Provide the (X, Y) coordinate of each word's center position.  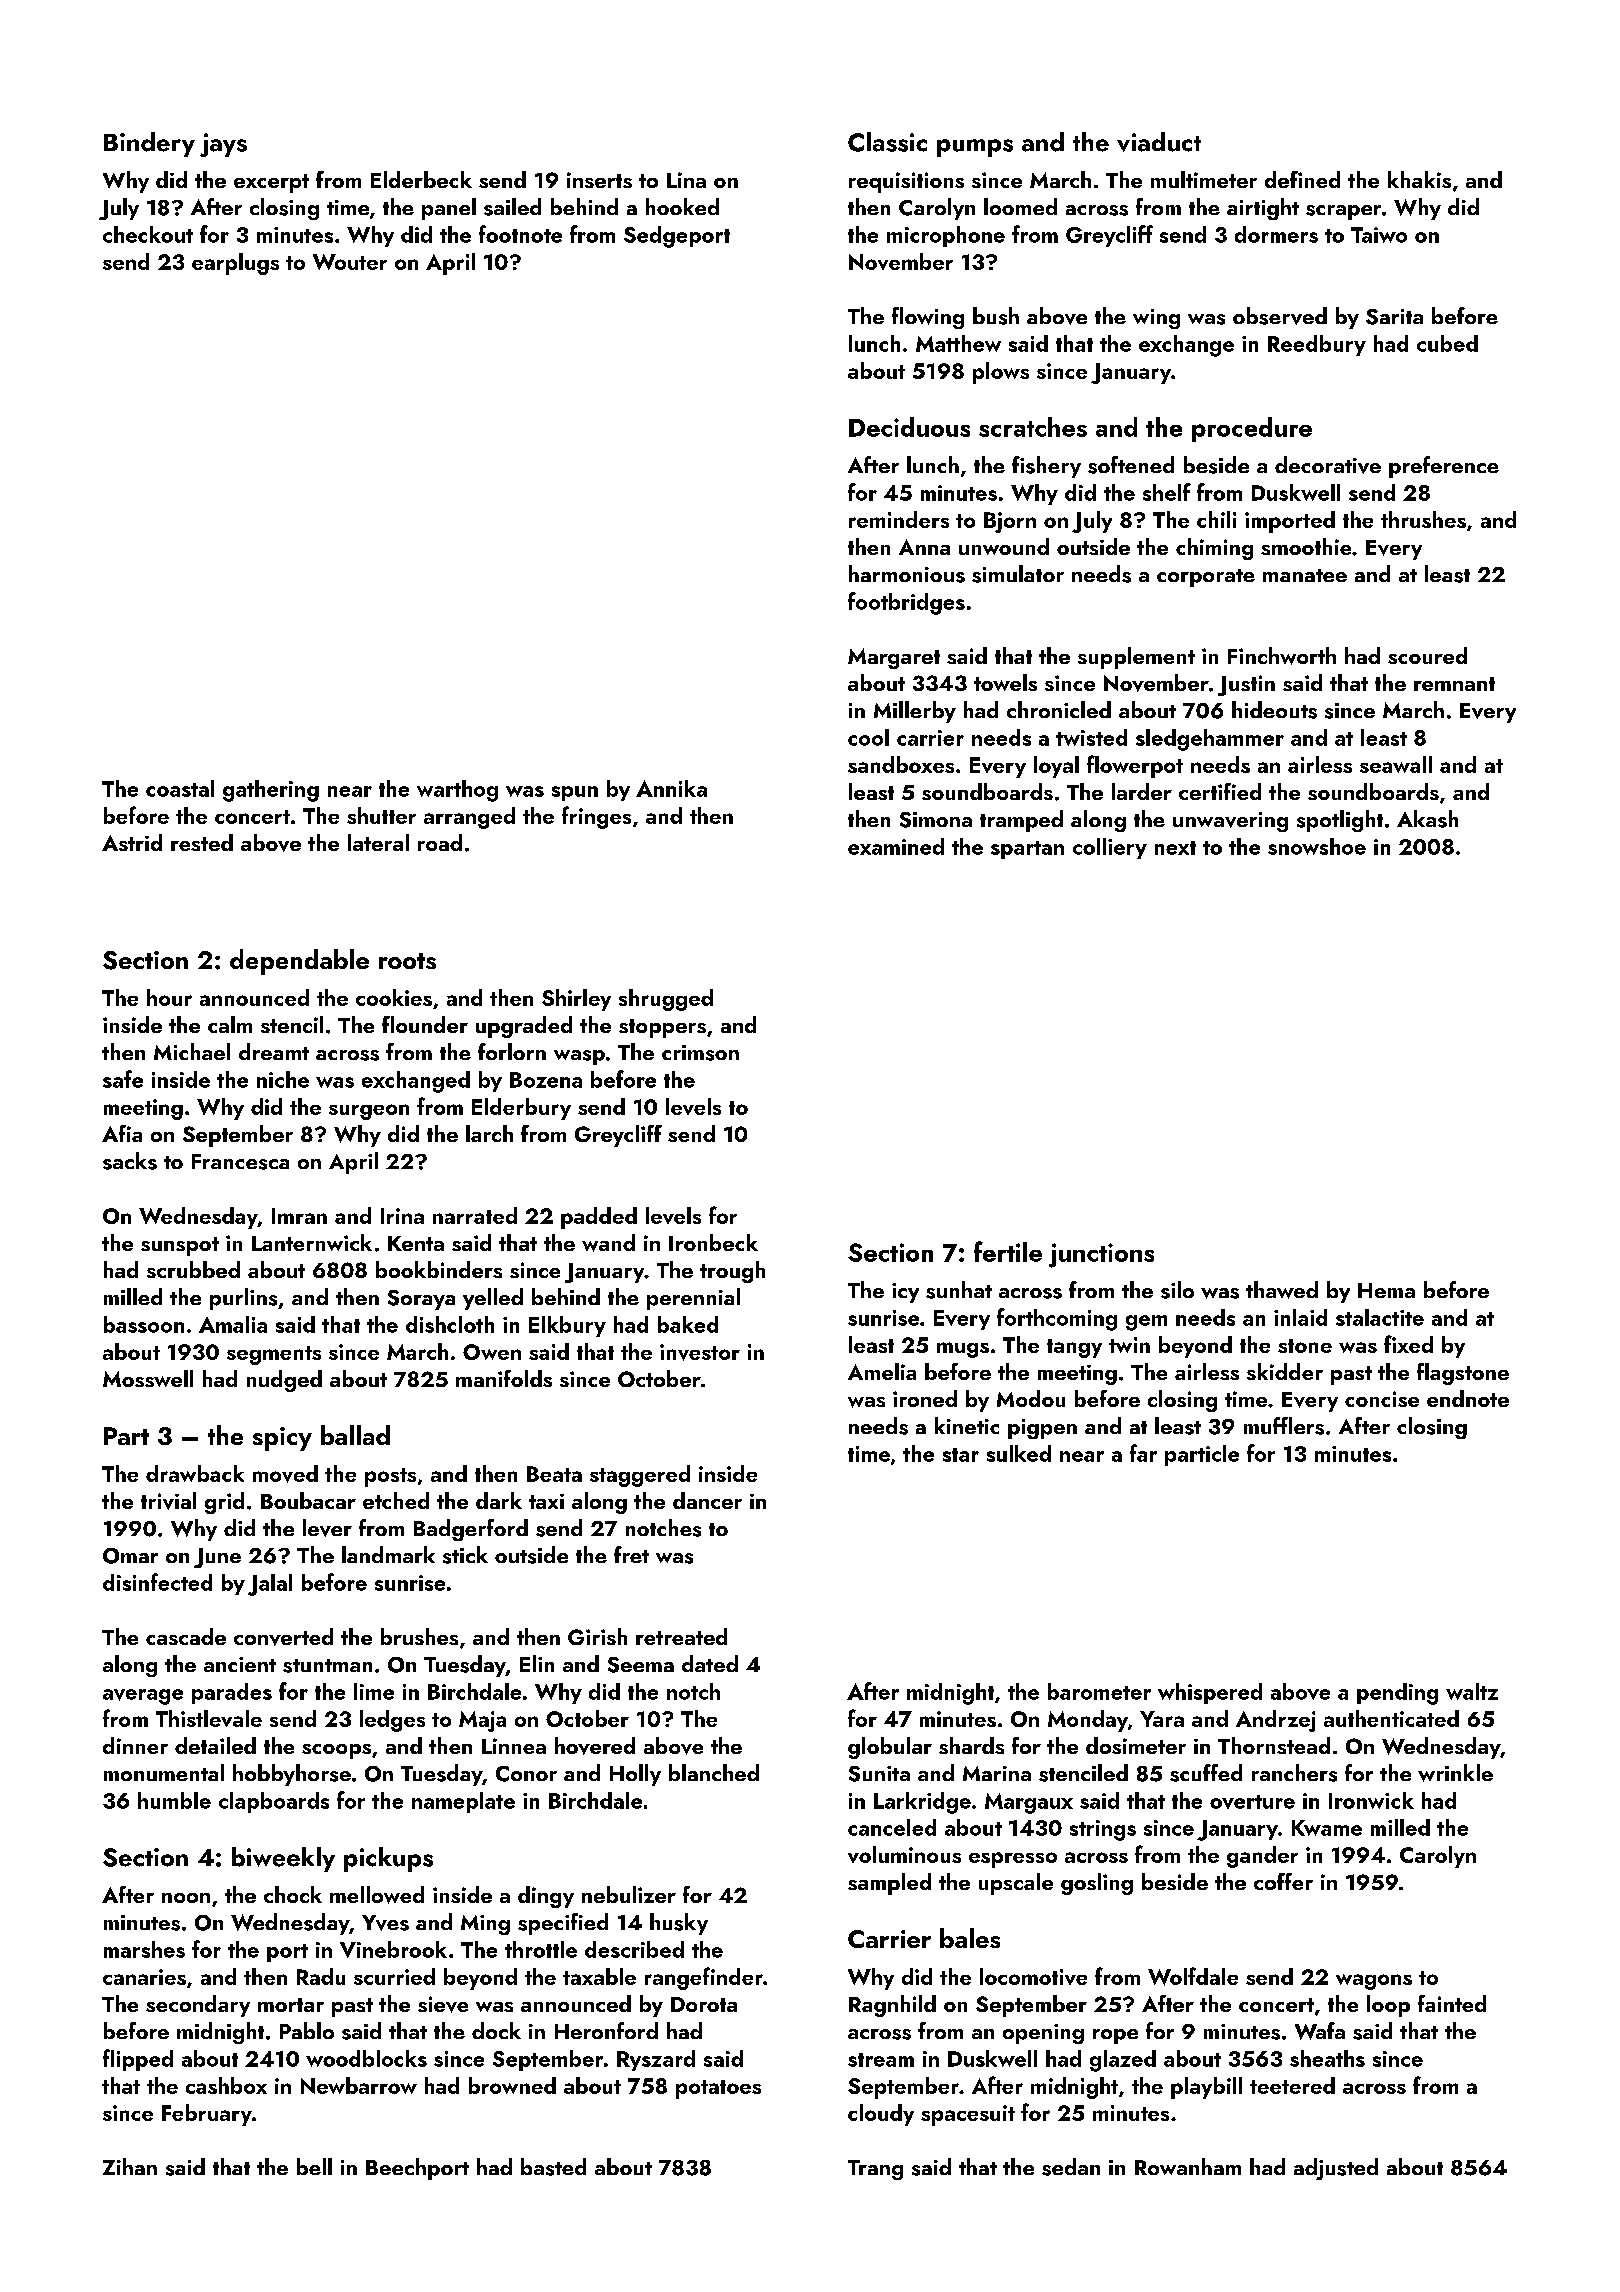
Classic (887, 142)
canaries (144, 1977)
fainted (1452, 2003)
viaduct (1159, 142)
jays (223, 145)
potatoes (718, 2089)
